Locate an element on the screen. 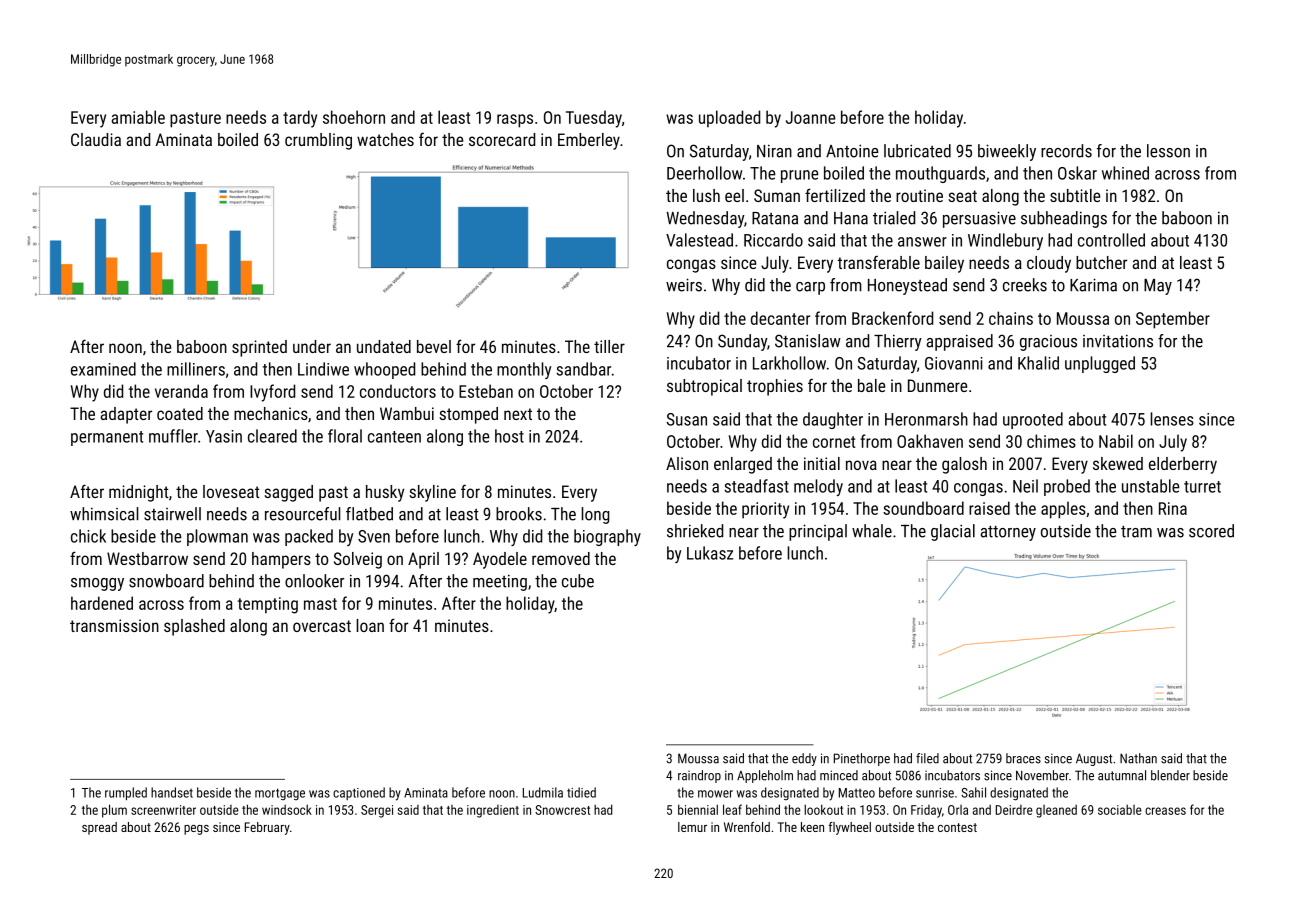 The image size is (1308, 924). Emberley is located at coordinates (589, 141).
